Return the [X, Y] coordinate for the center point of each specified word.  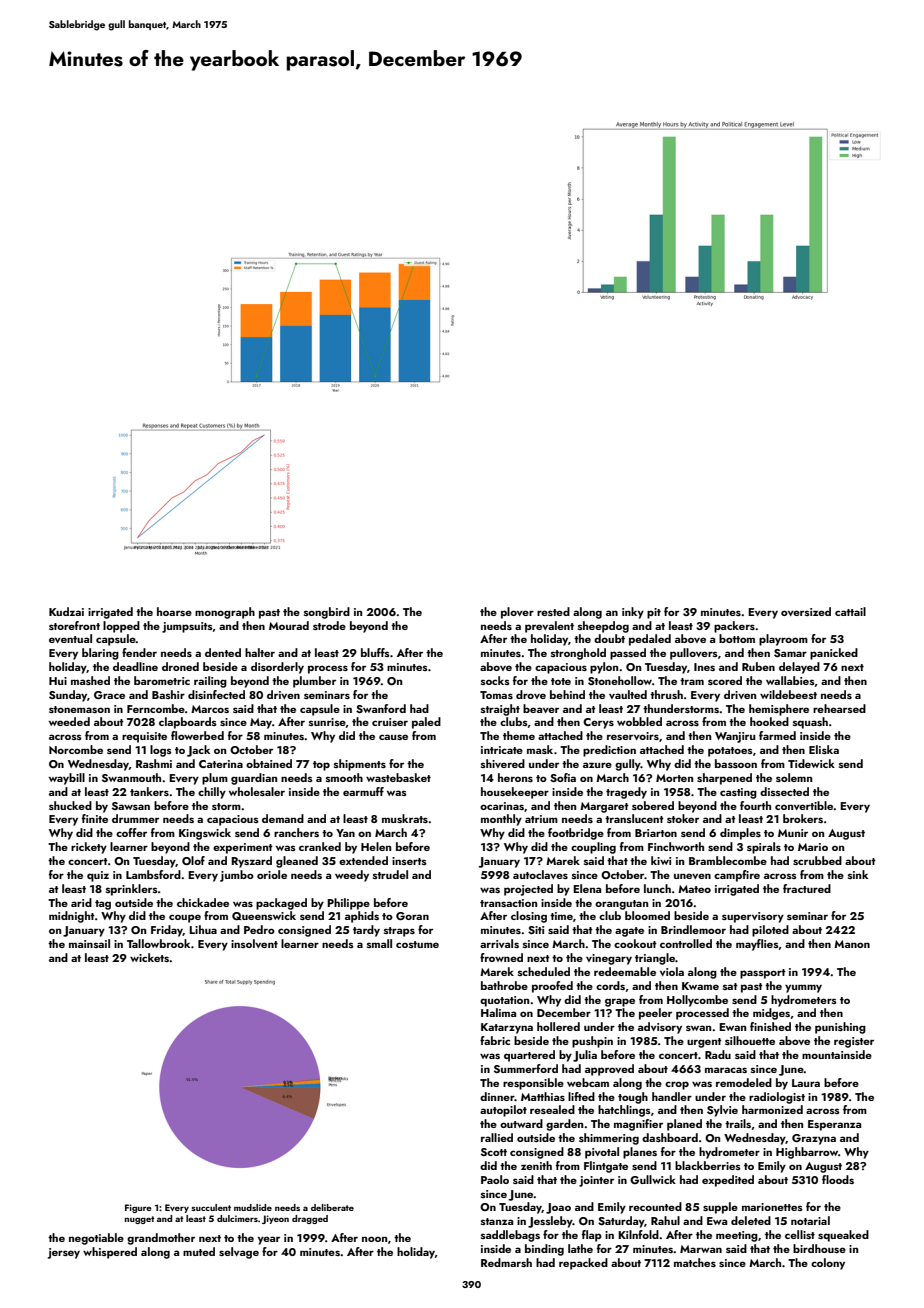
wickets [149, 957]
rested [553, 611]
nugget [140, 1220]
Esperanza [834, 1125]
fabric [495, 1040]
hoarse [174, 611]
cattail [850, 611]
